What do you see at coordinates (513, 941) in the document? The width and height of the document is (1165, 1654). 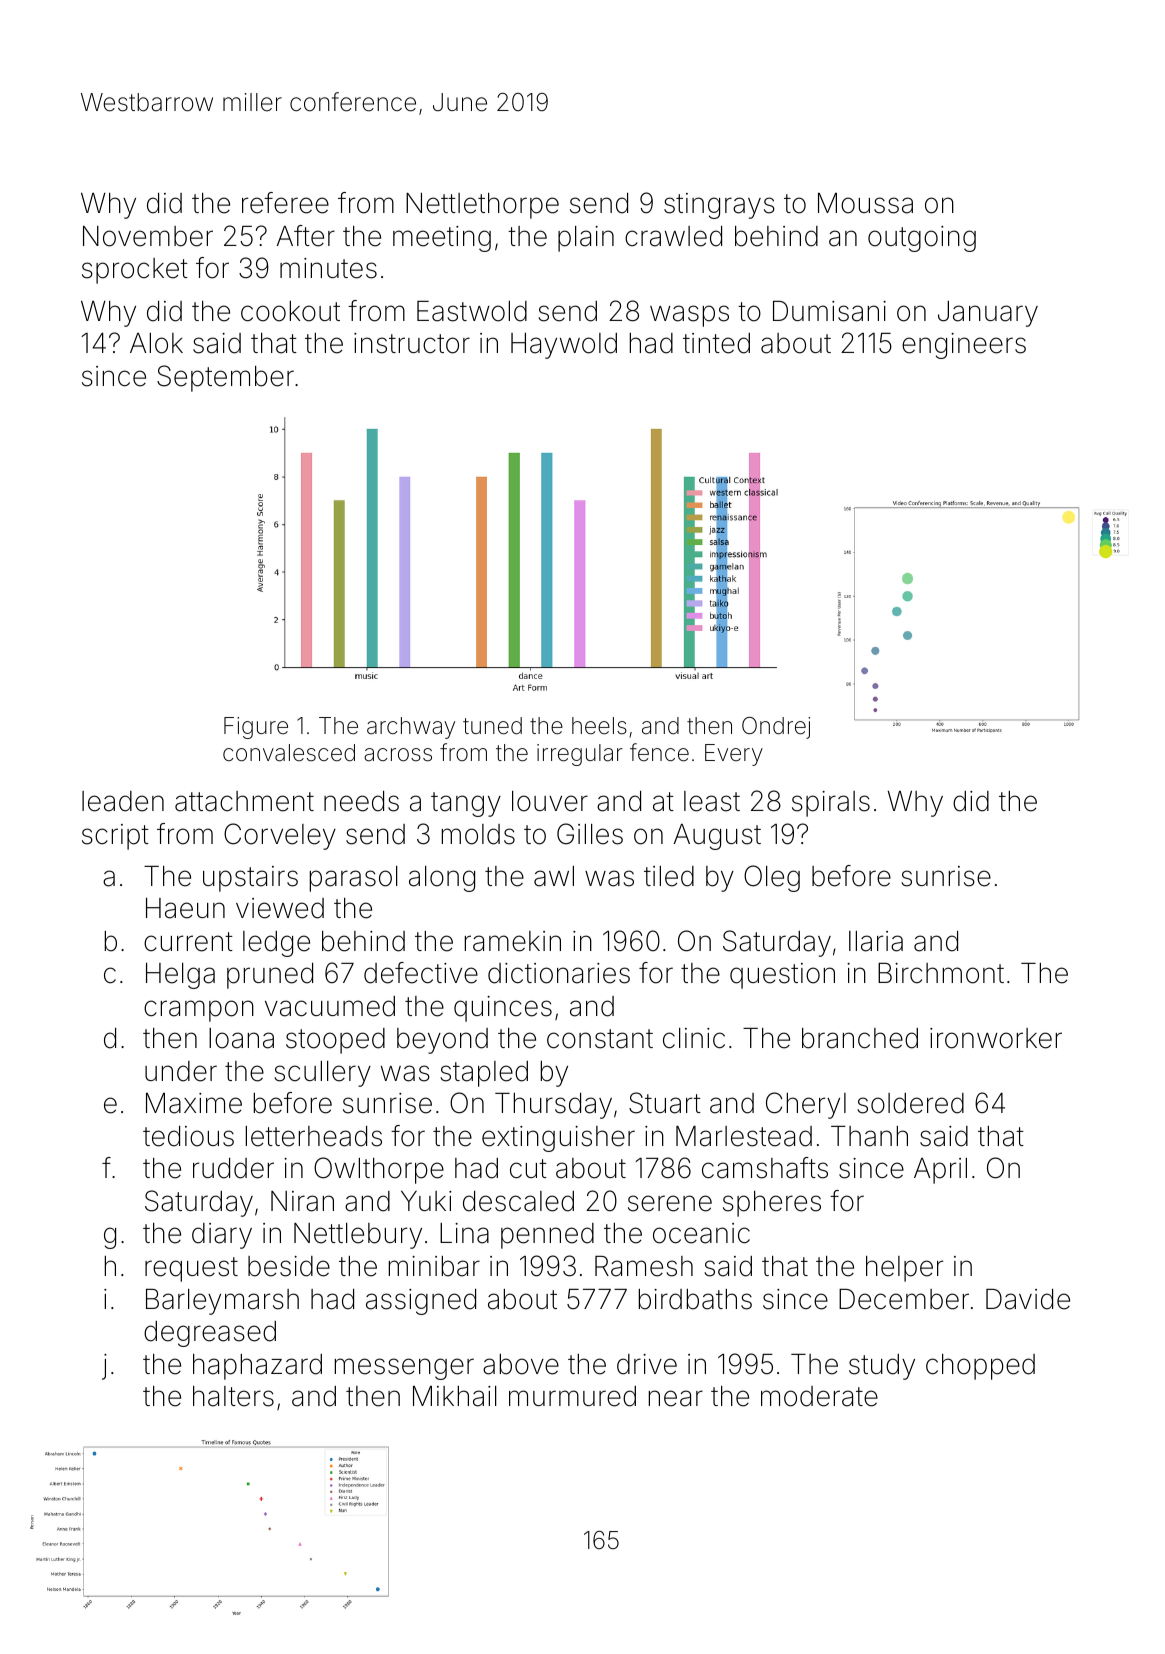 I see `ramekin` at bounding box center [513, 941].
